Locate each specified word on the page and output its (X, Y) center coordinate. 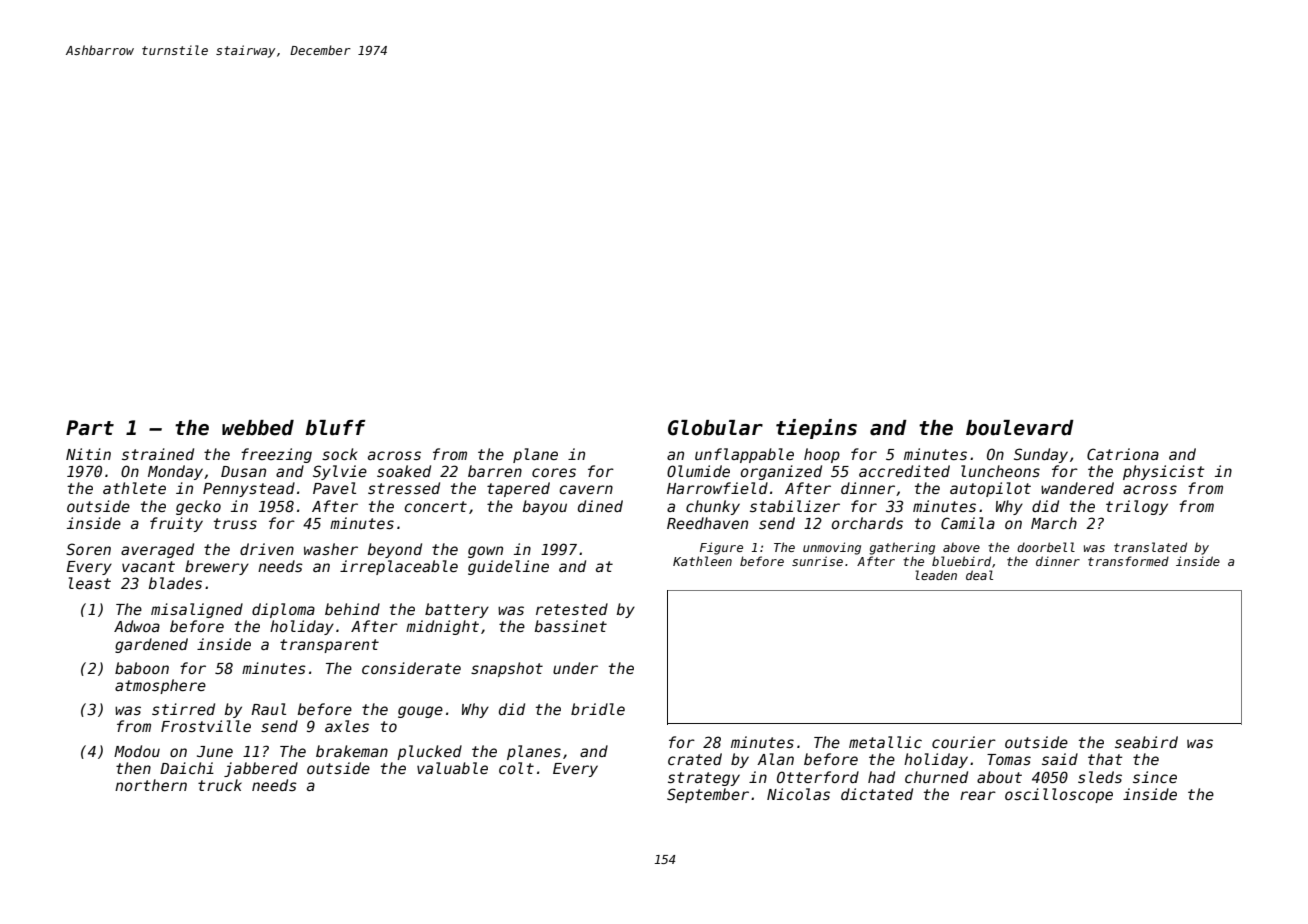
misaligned (197, 610)
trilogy (1137, 507)
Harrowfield (717, 488)
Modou (137, 751)
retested (572, 609)
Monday (175, 472)
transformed (1128, 561)
